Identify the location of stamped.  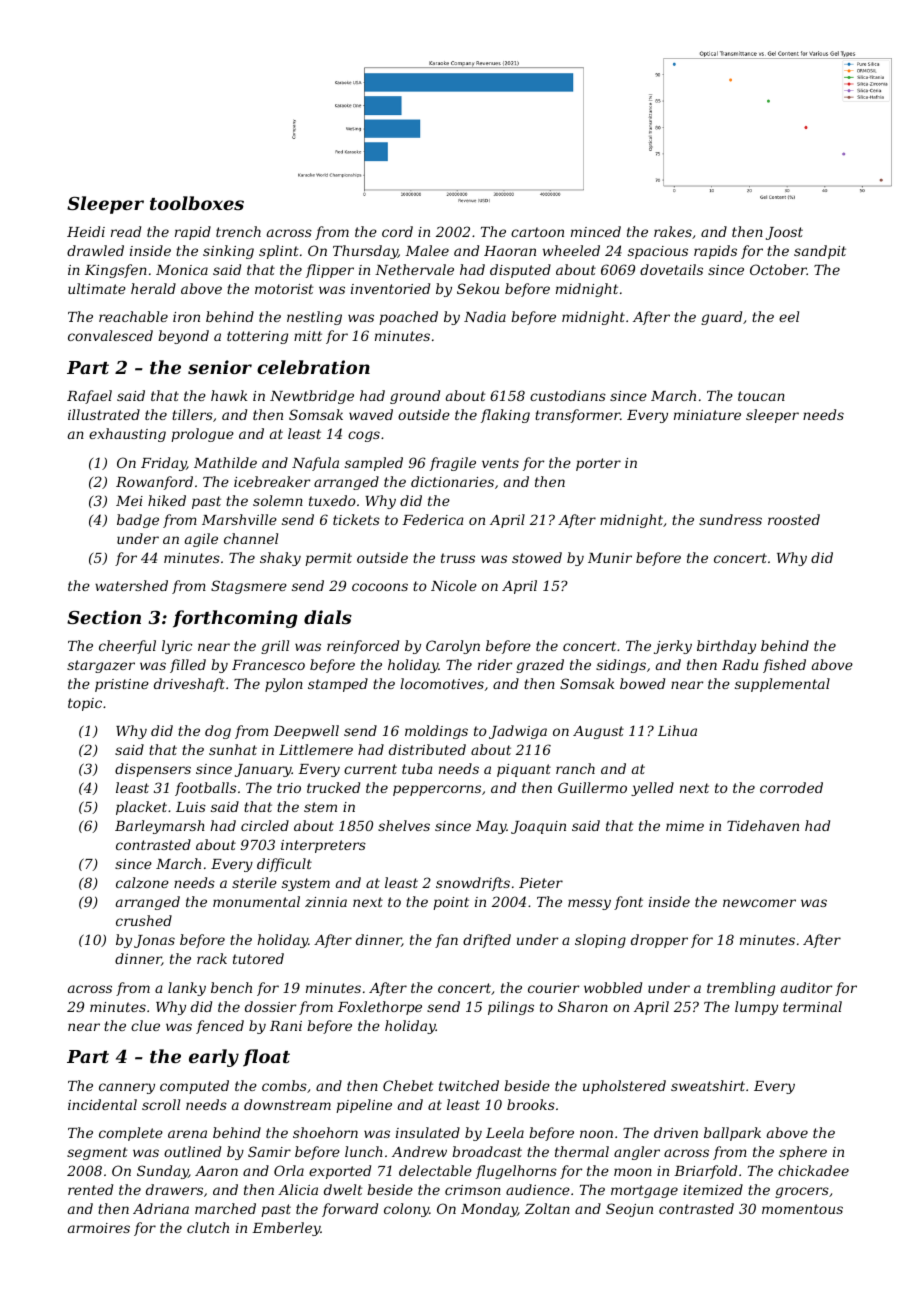
(338, 685).
